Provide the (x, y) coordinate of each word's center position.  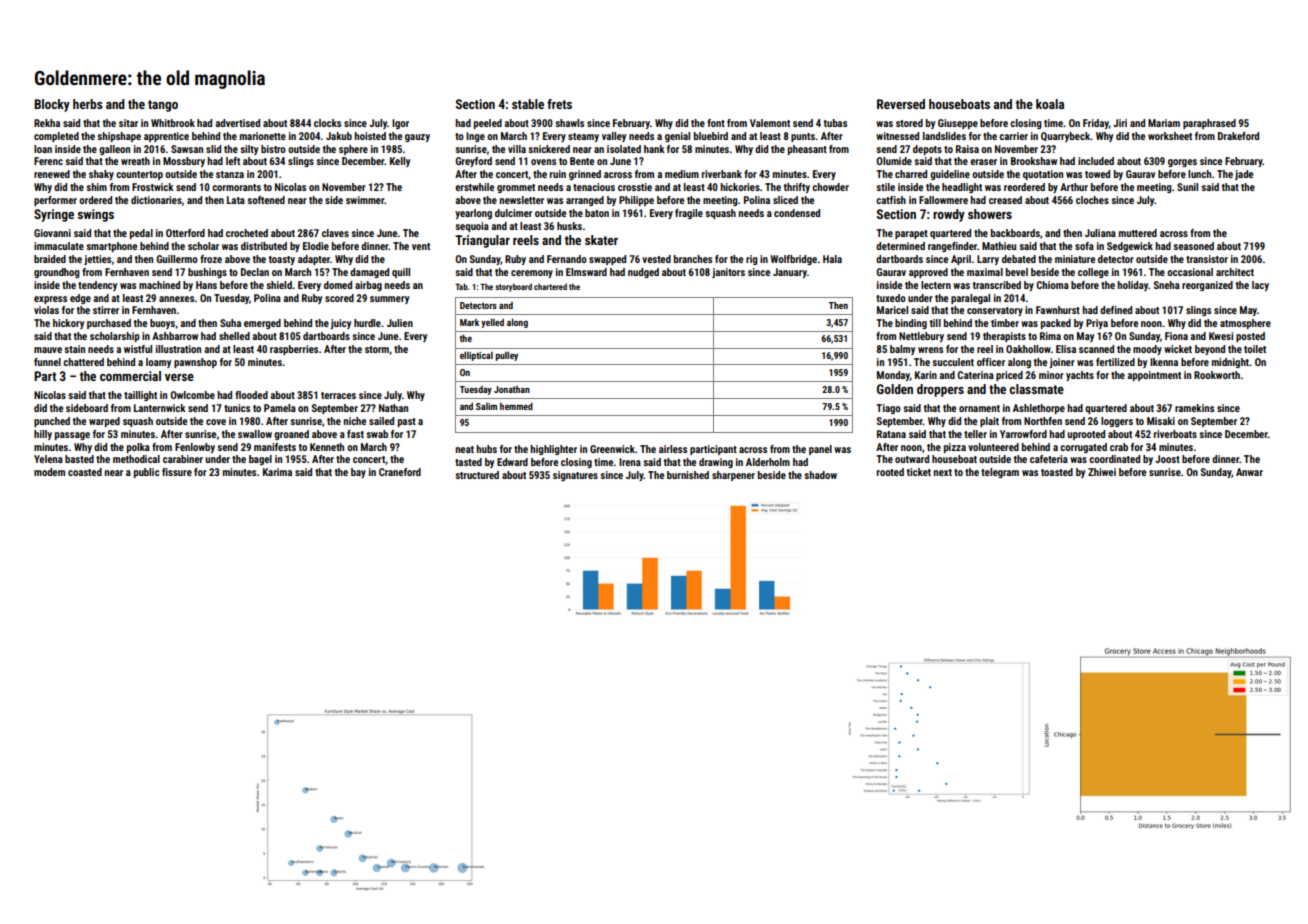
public (147, 473)
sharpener (733, 476)
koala (1050, 104)
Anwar (1249, 472)
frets (559, 104)
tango (163, 106)
